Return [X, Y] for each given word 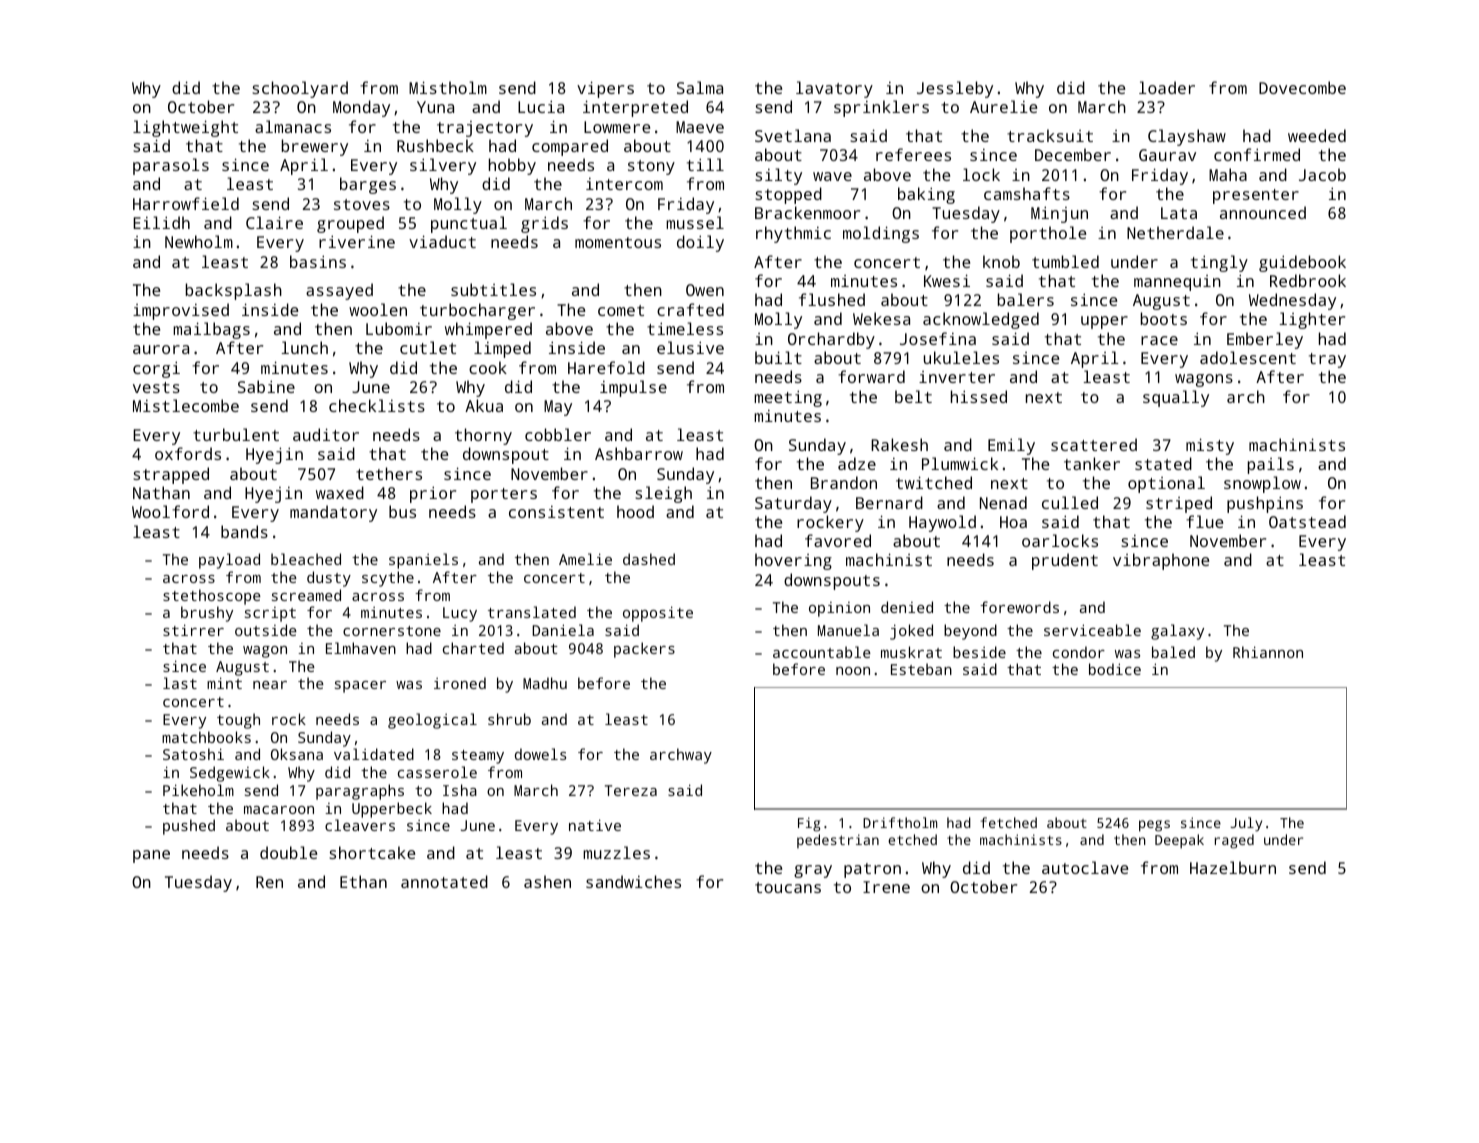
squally [1176, 398]
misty [1210, 446]
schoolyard [300, 89]
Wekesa [881, 318]
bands [244, 531]
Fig [809, 824]
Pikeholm [198, 790]
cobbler [558, 434]
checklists [377, 405]
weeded [1317, 135]
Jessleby [955, 89]
